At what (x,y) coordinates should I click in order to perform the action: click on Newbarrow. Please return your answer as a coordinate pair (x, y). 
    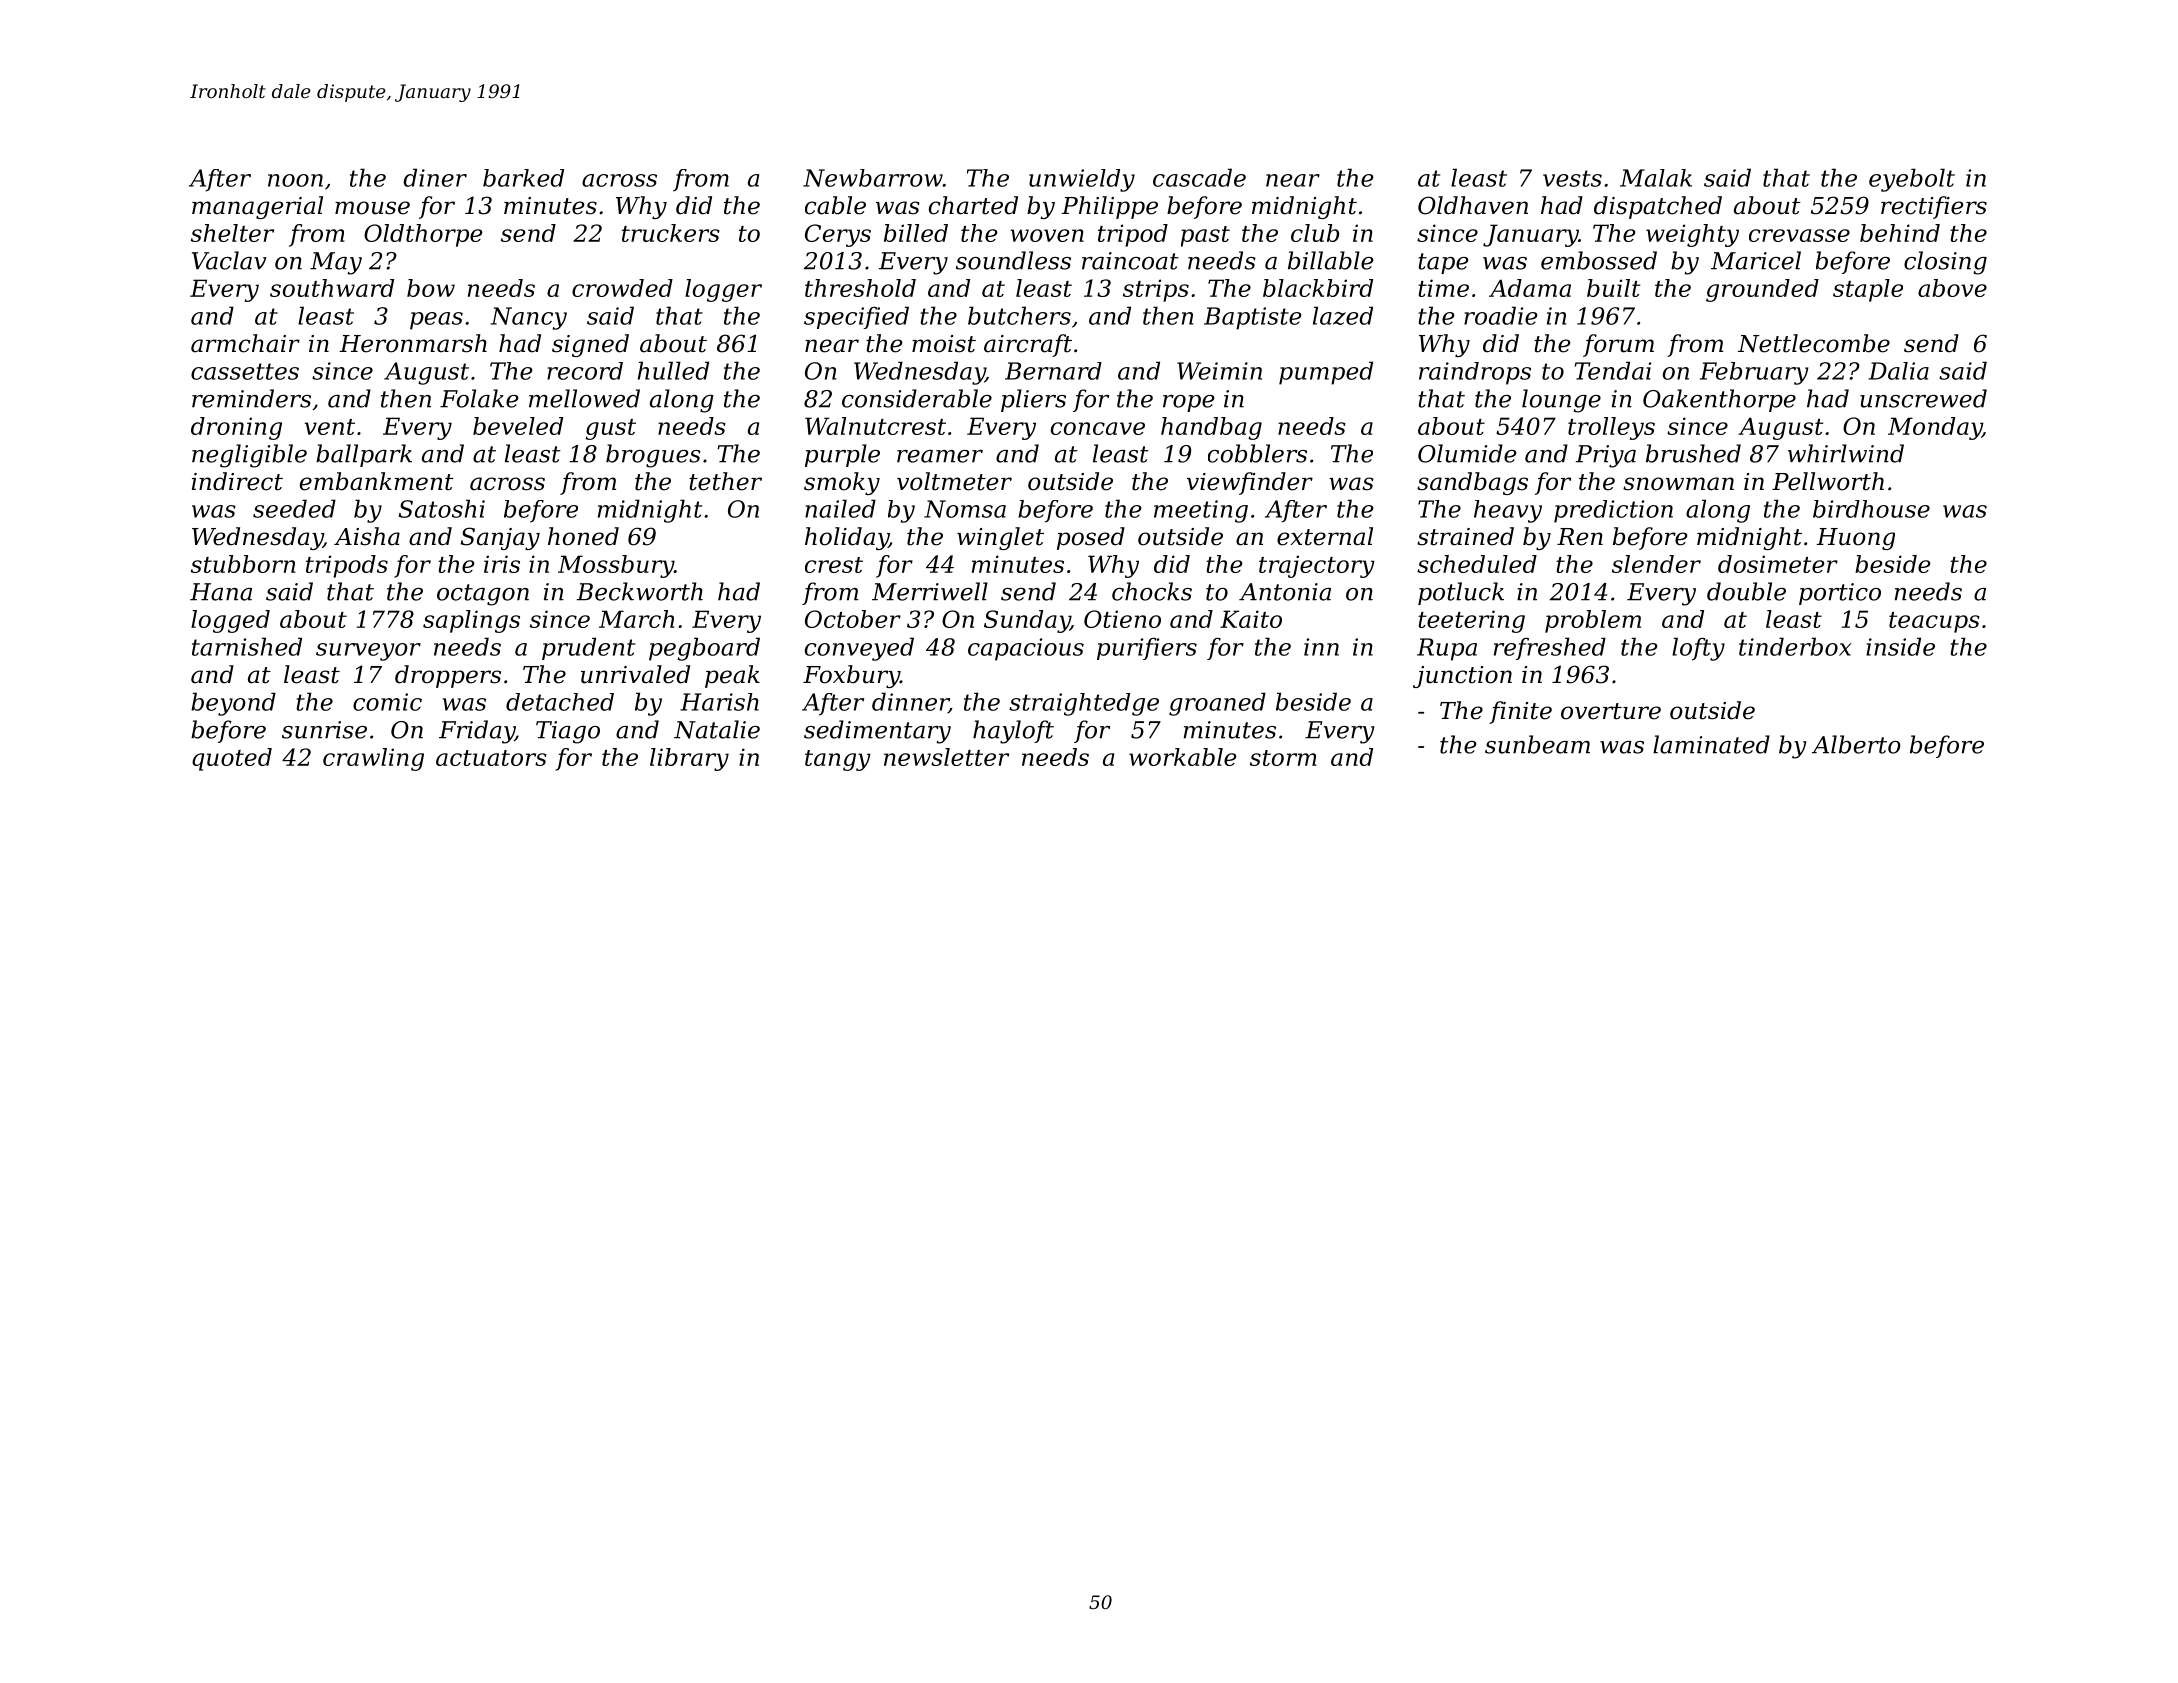
    Looking at the image, I should click on (873, 178).
